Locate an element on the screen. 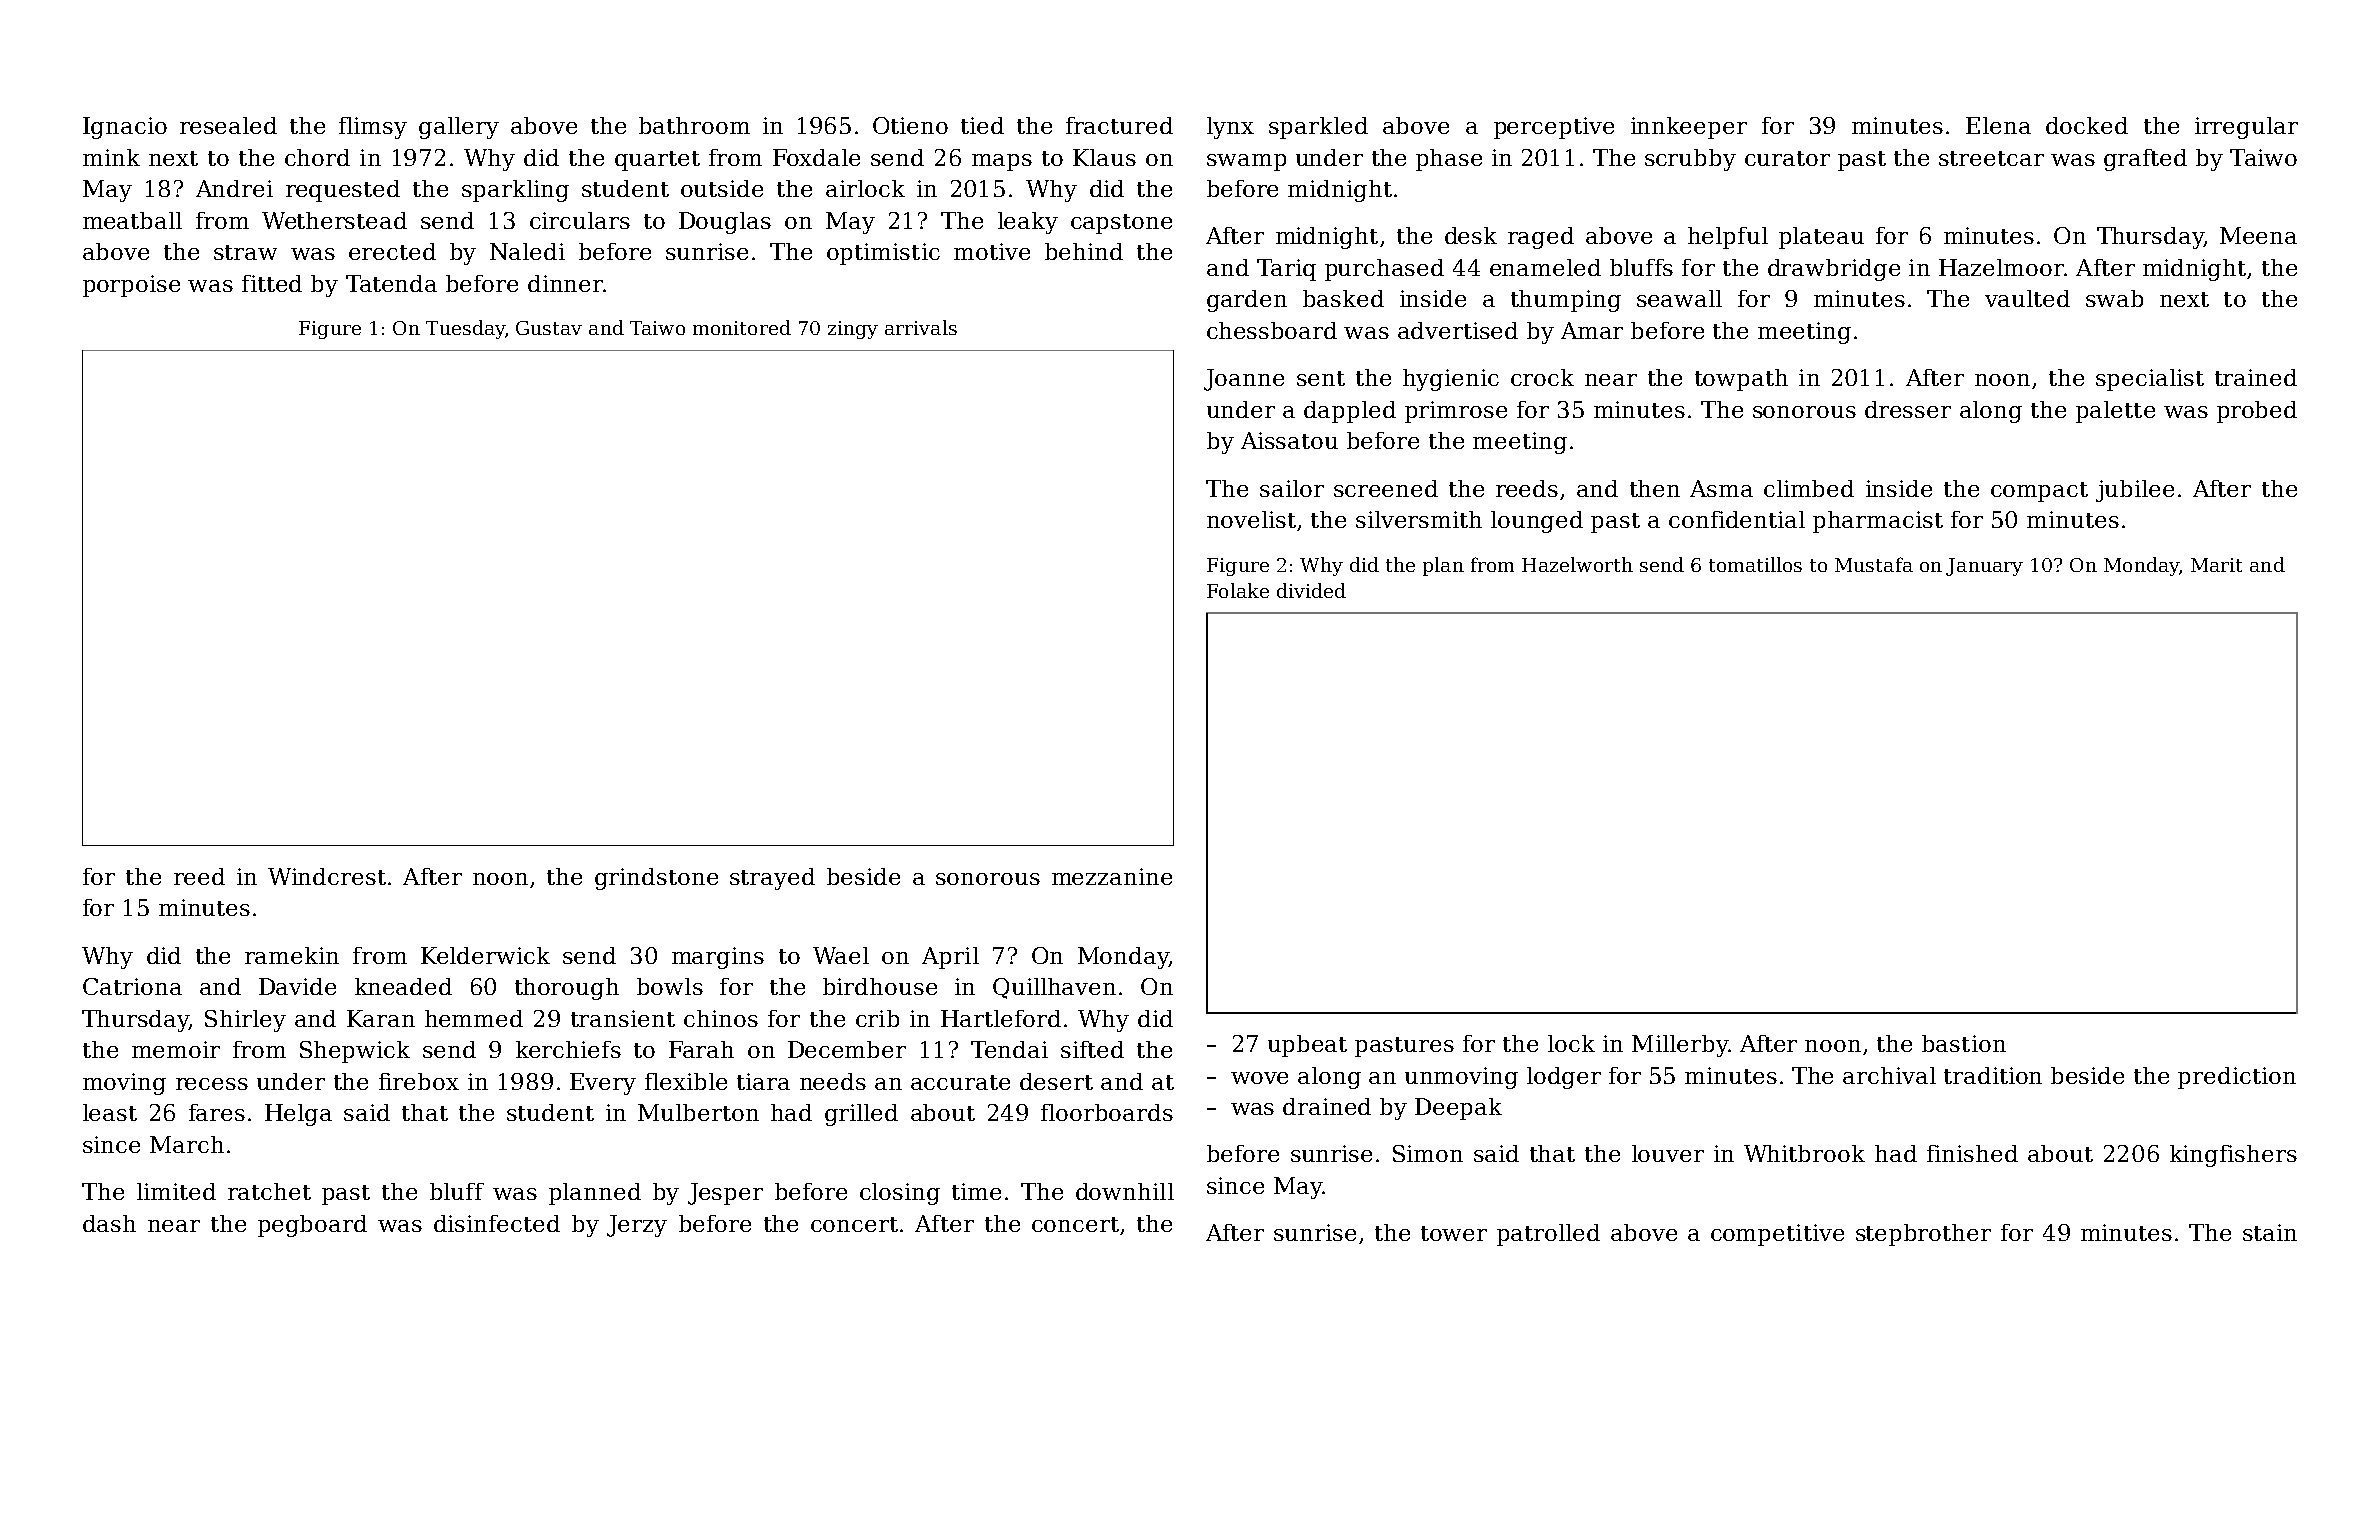 The height and width of the screenshot is (1540, 2380). grilled is located at coordinates (861, 1115).
